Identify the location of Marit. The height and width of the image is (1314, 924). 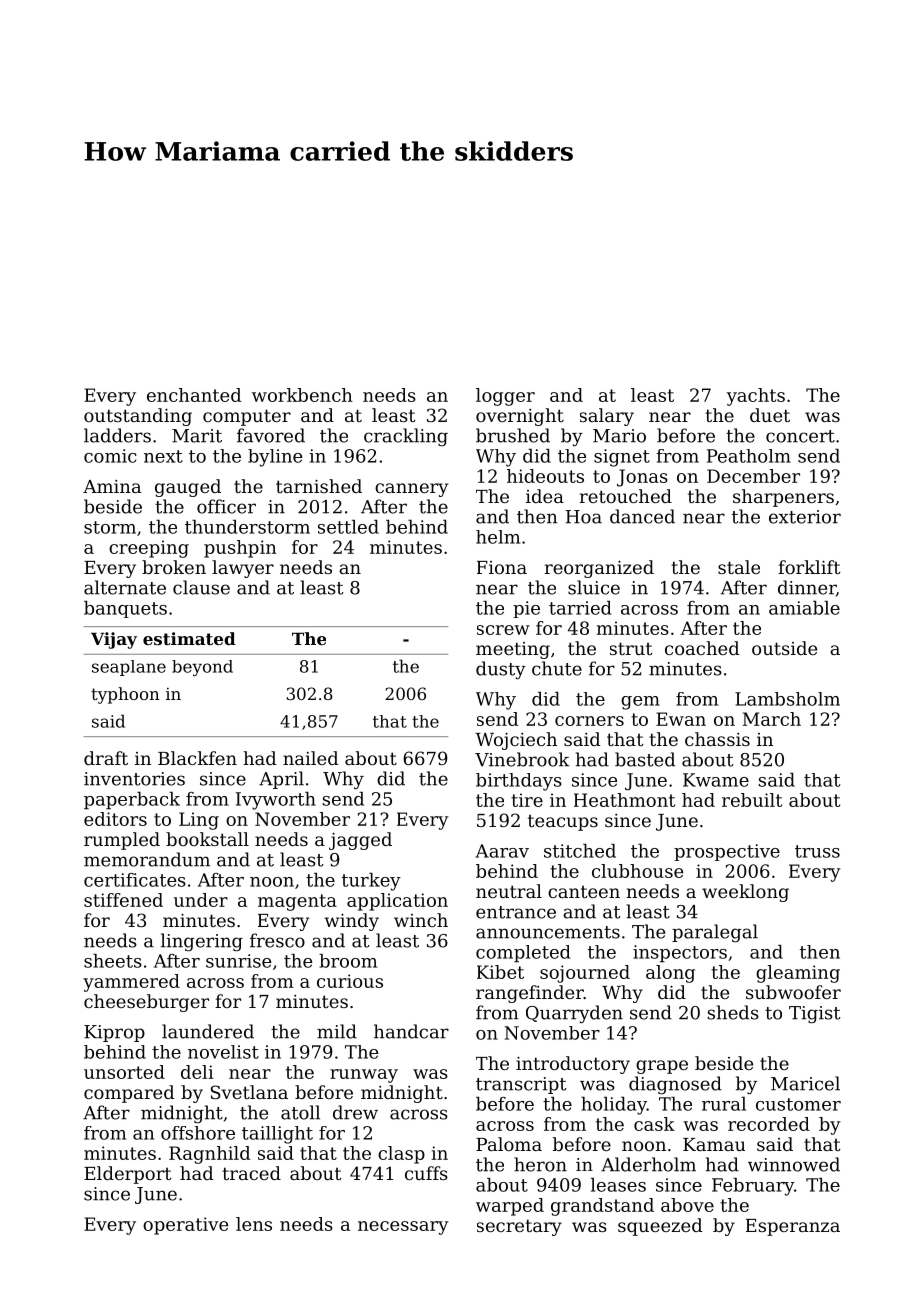
(197, 436).
